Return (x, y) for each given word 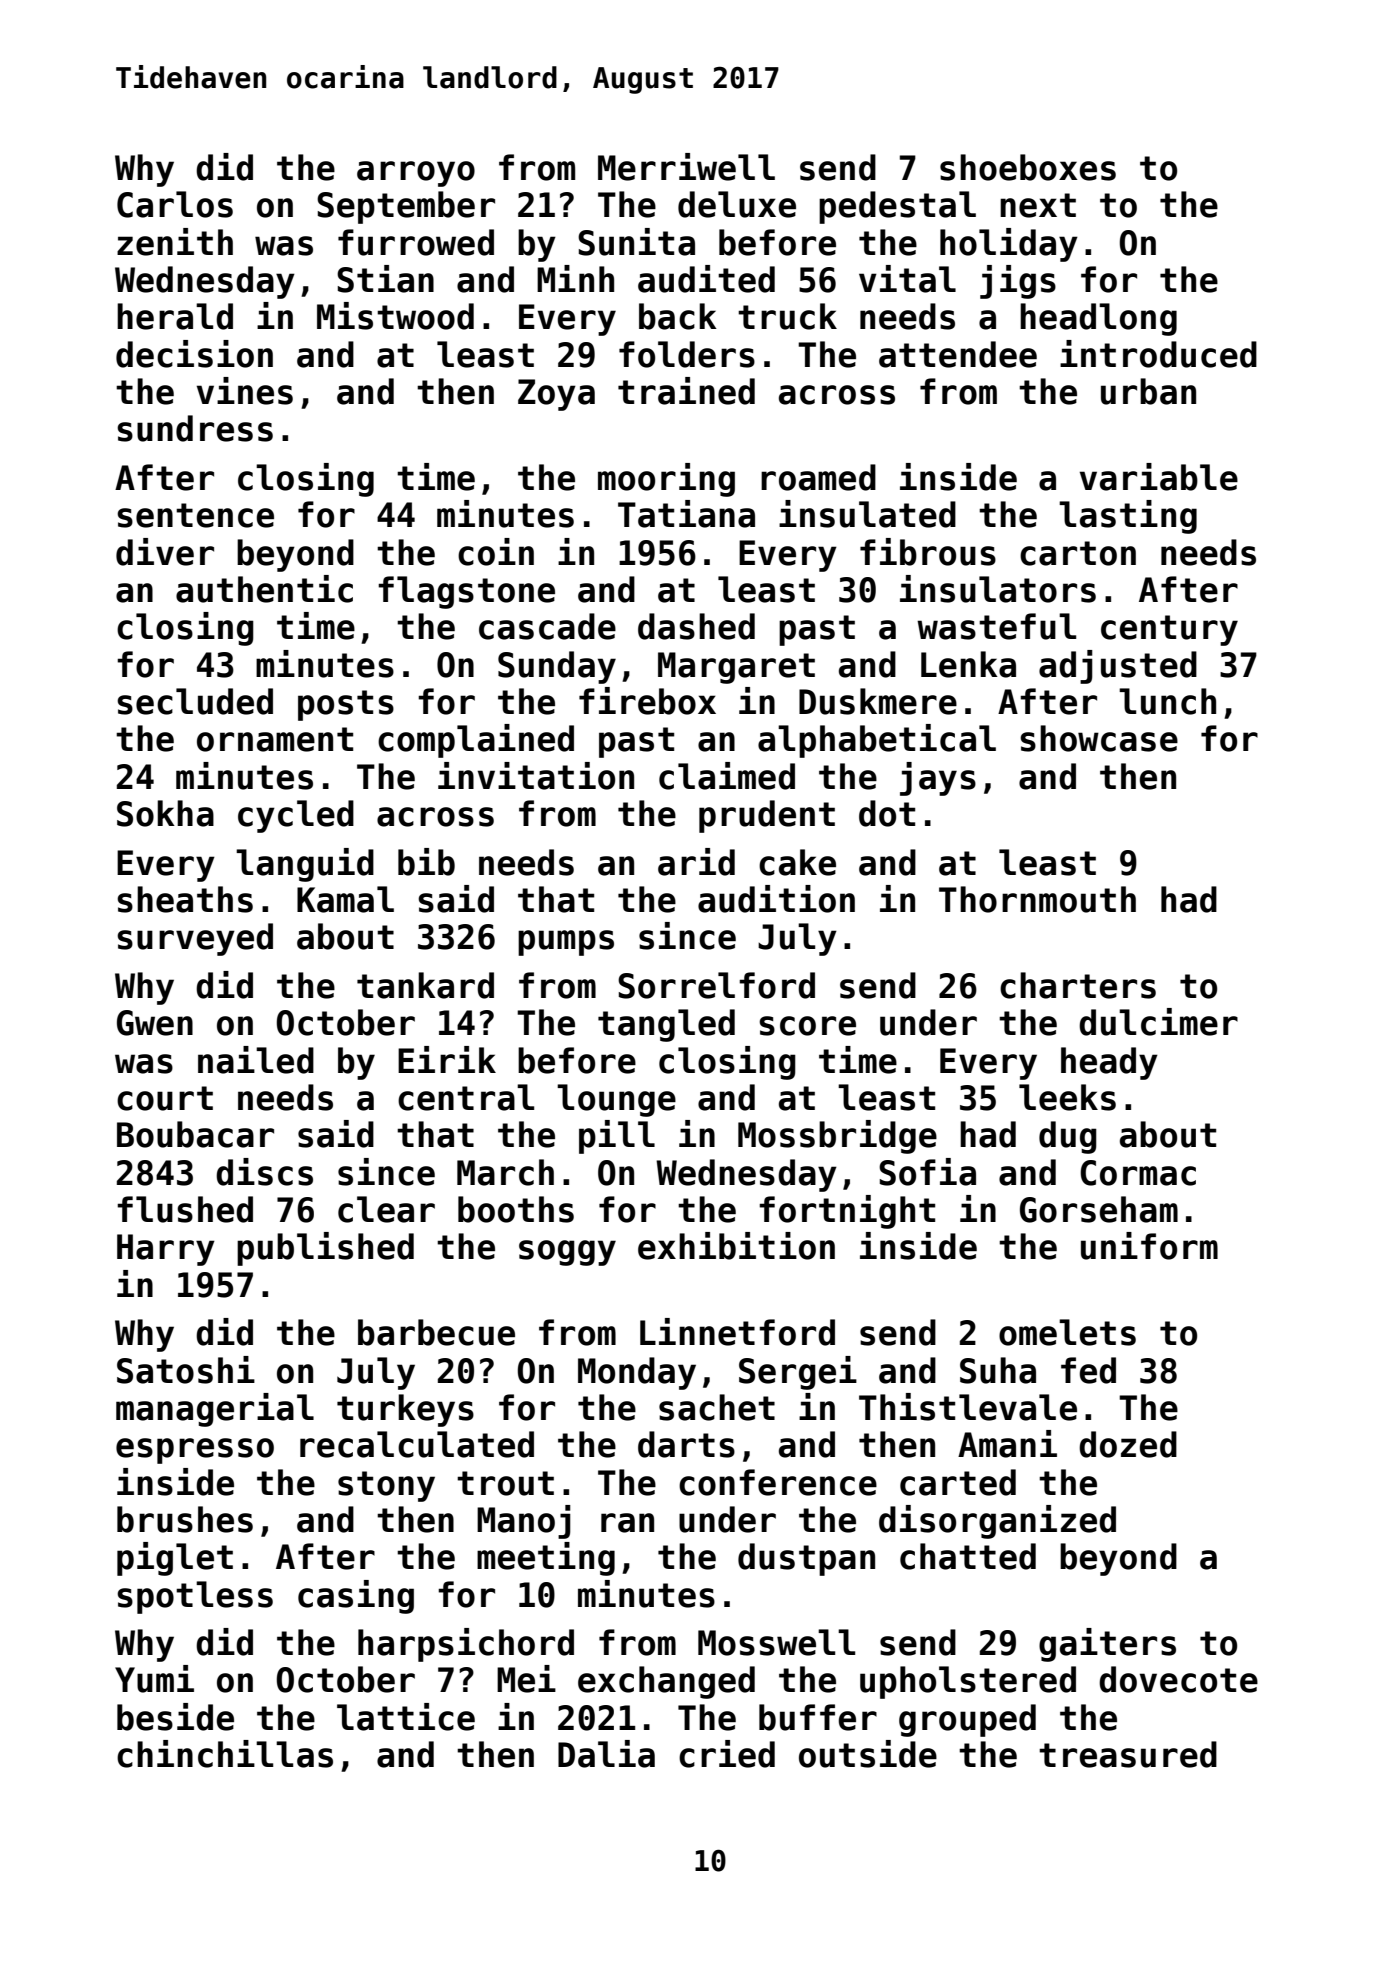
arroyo (416, 174)
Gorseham (1099, 1209)
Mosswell (776, 1642)
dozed (1128, 1444)
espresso (195, 1451)
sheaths (185, 899)
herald (175, 316)
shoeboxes (1028, 167)
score (807, 1026)
